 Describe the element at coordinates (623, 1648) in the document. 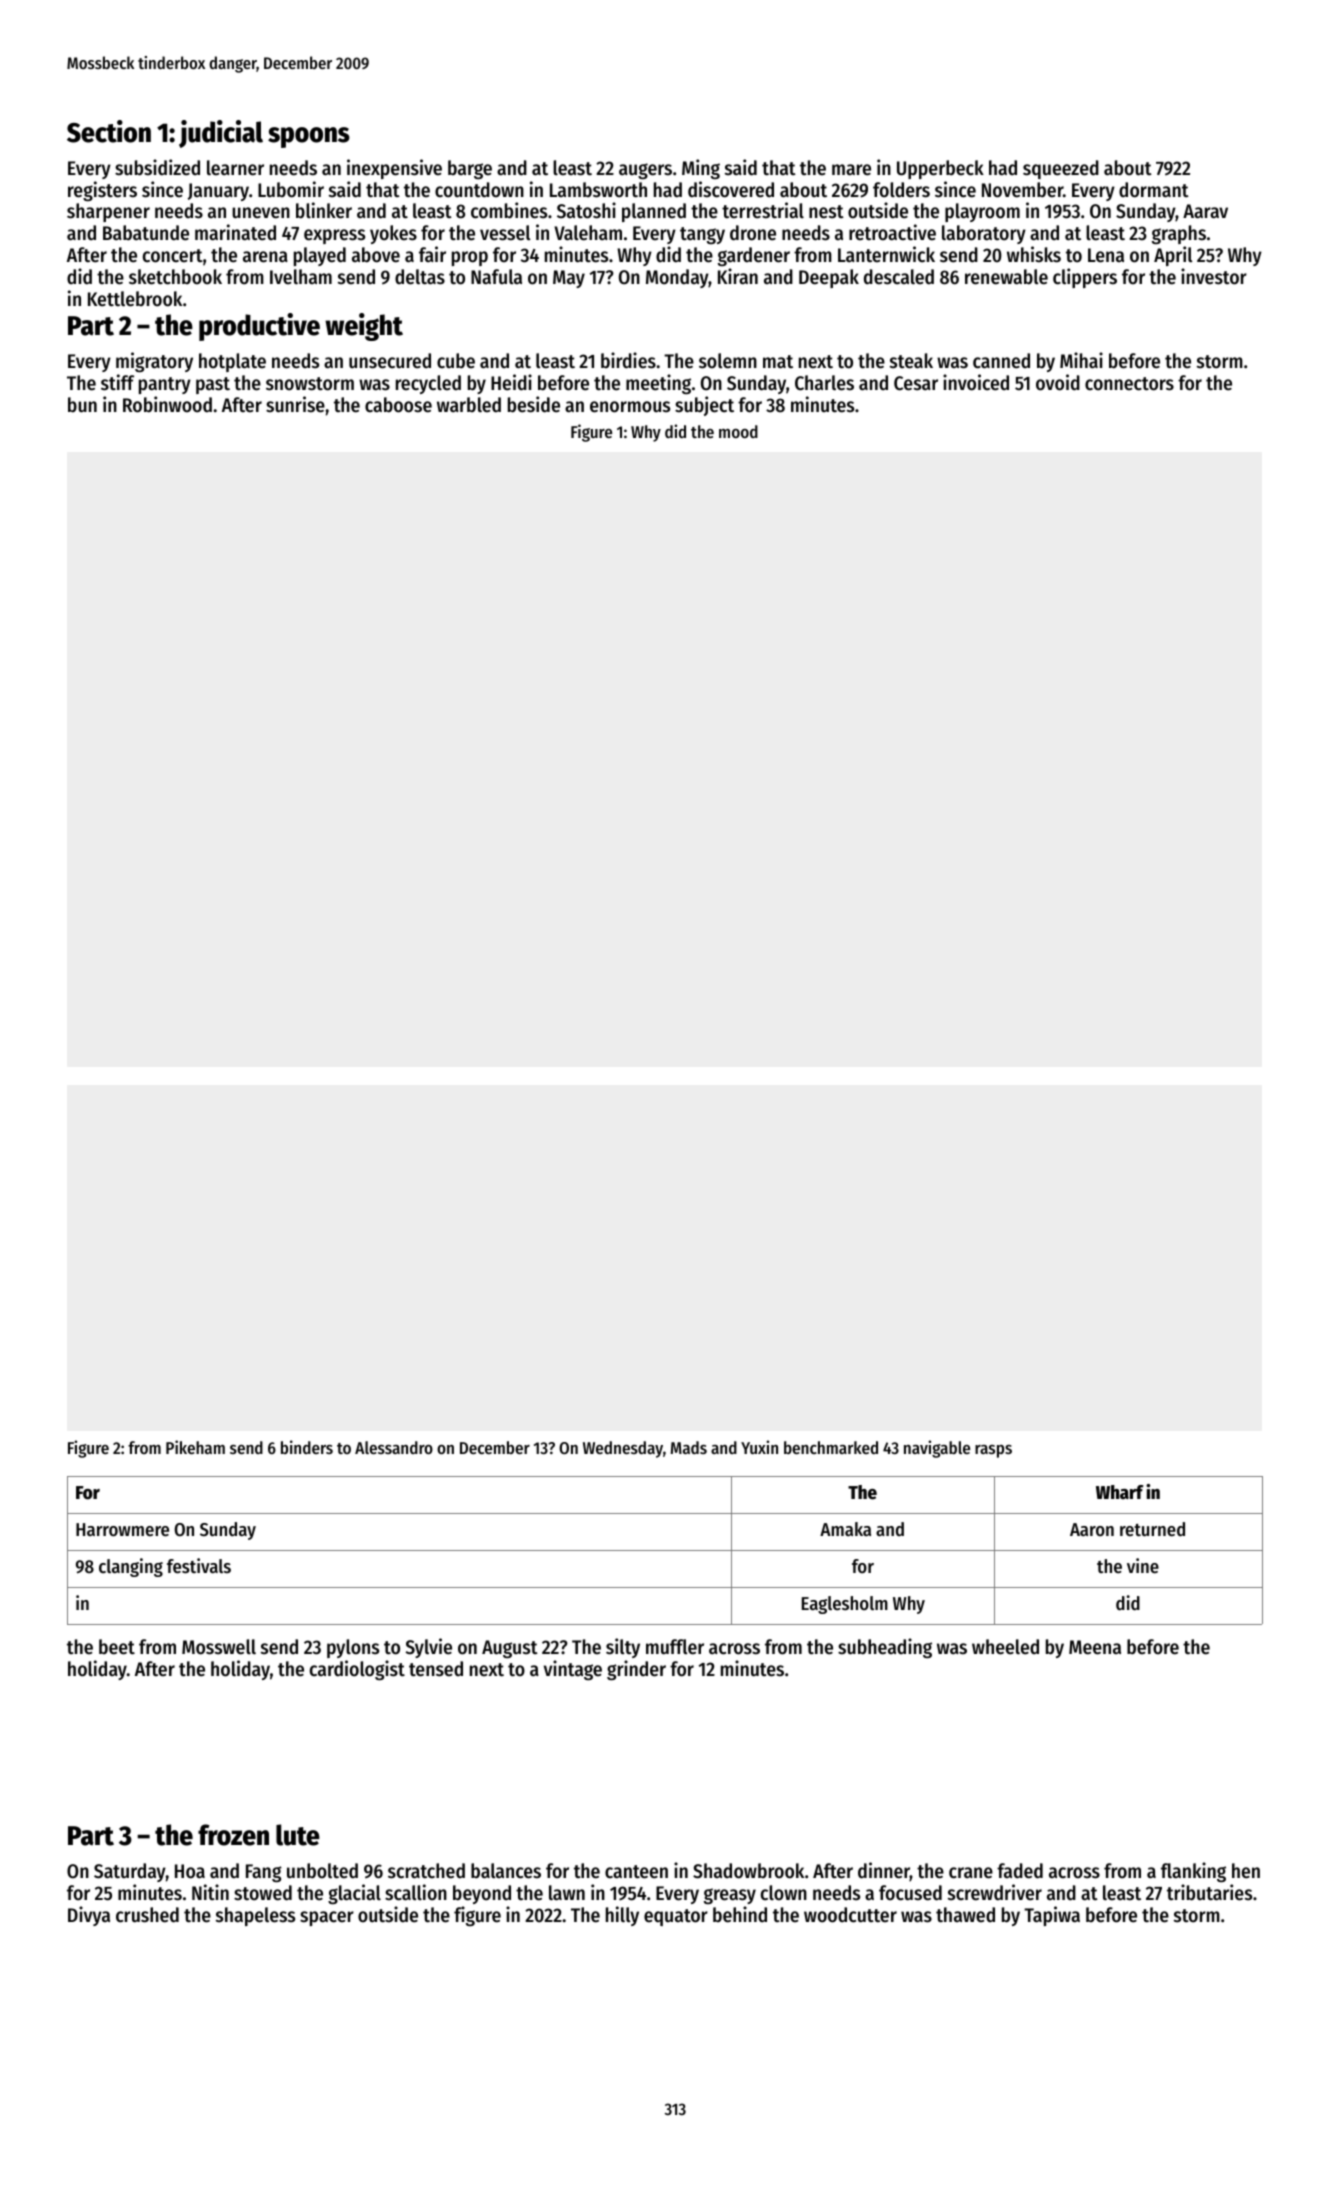

I see `silty` at that location.
